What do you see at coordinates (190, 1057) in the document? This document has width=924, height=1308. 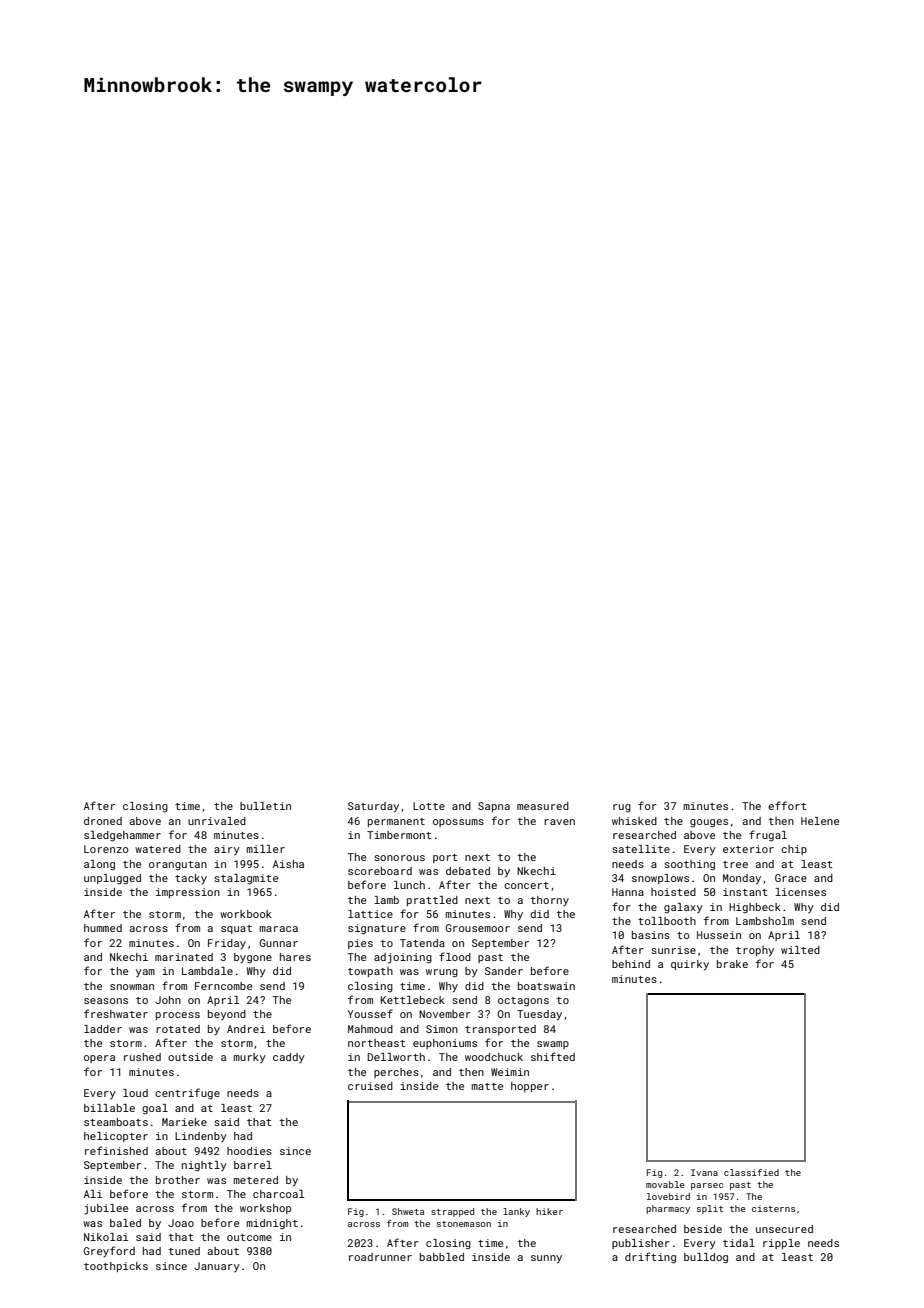 I see `outside` at bounding box center [190, 1057].
